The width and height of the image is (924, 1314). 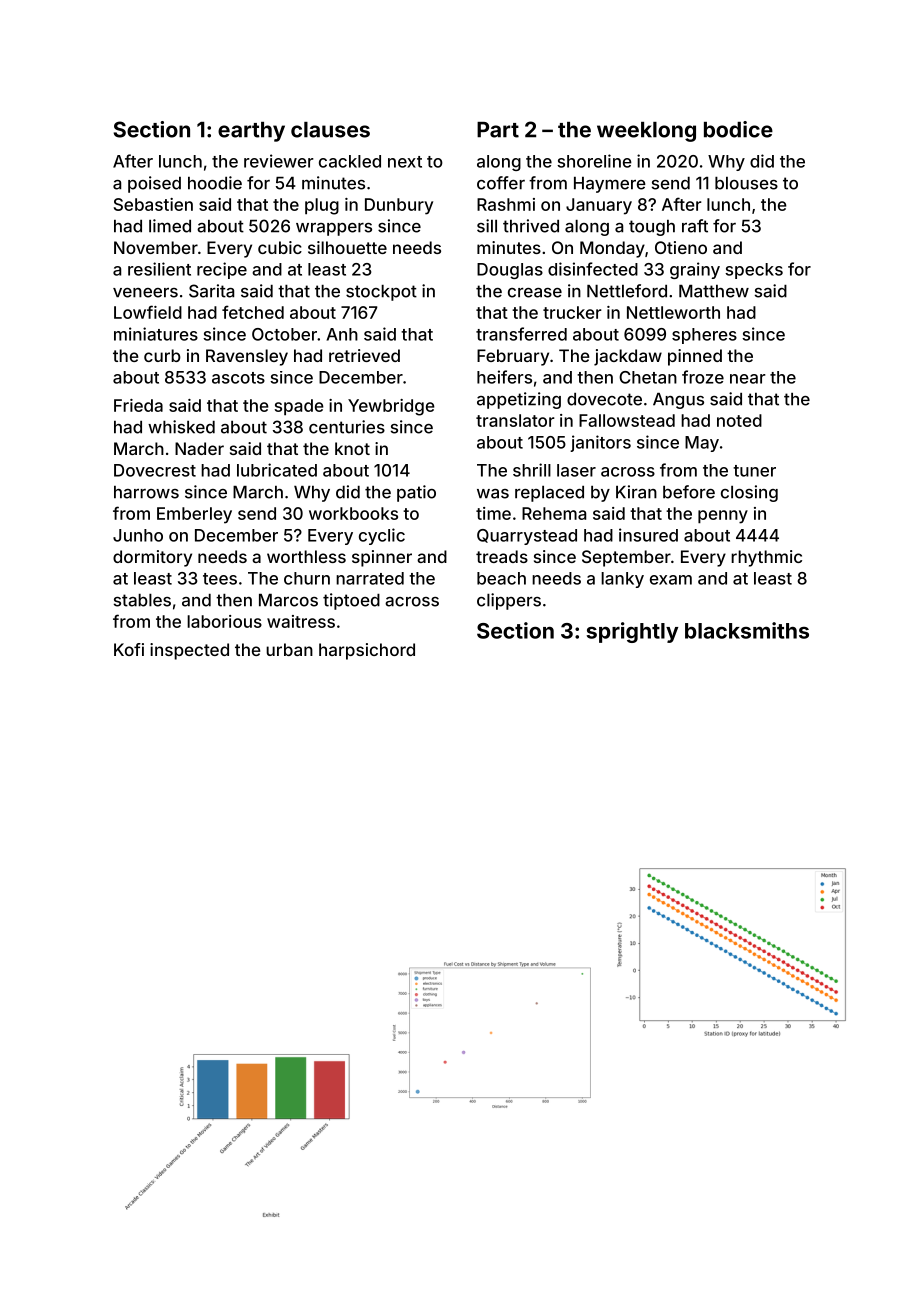 I want to click on Junho, so click(x=138, y=535).
